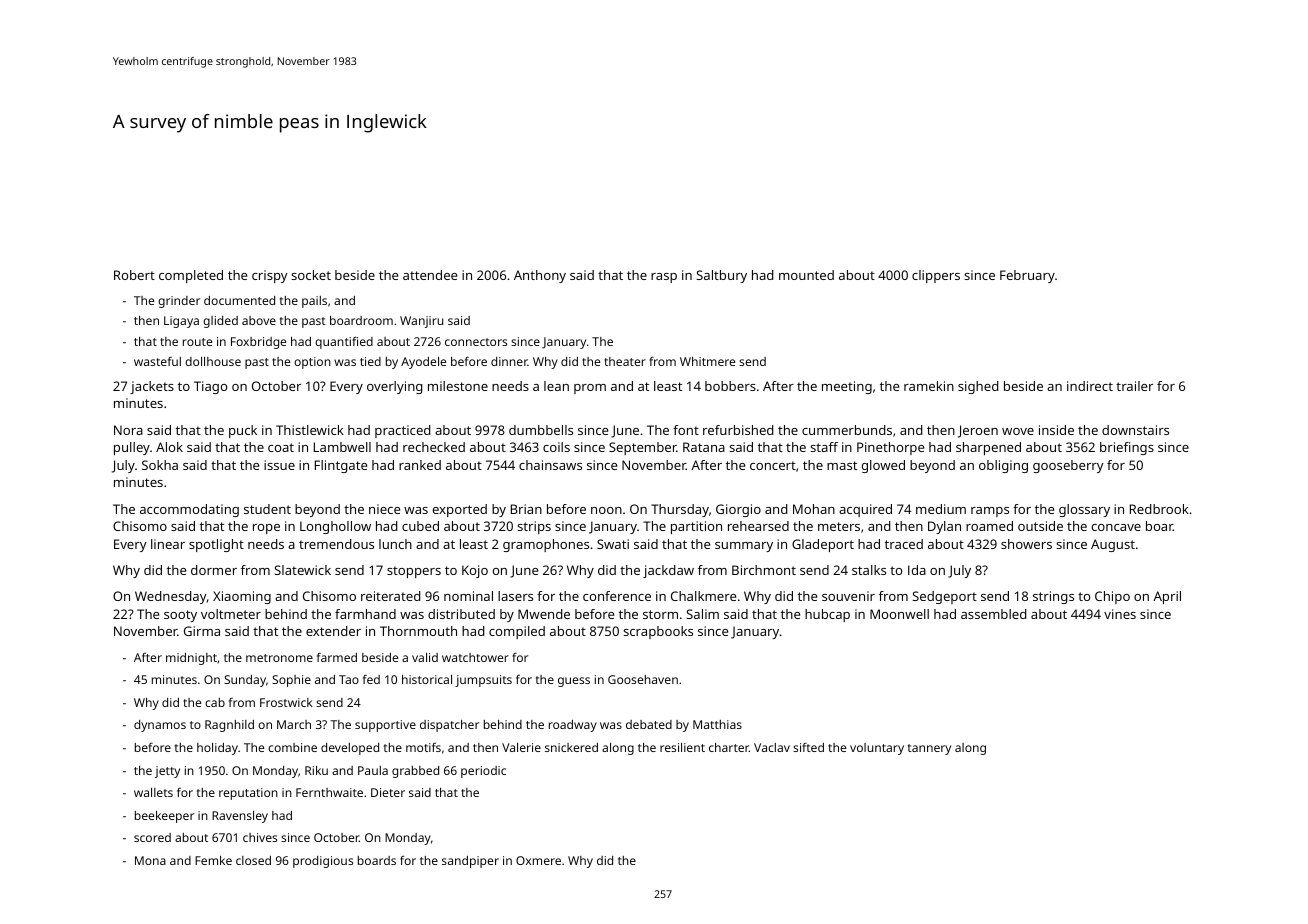 The image size is (1308, 924). I want to click on chives, so click(260, 837).
